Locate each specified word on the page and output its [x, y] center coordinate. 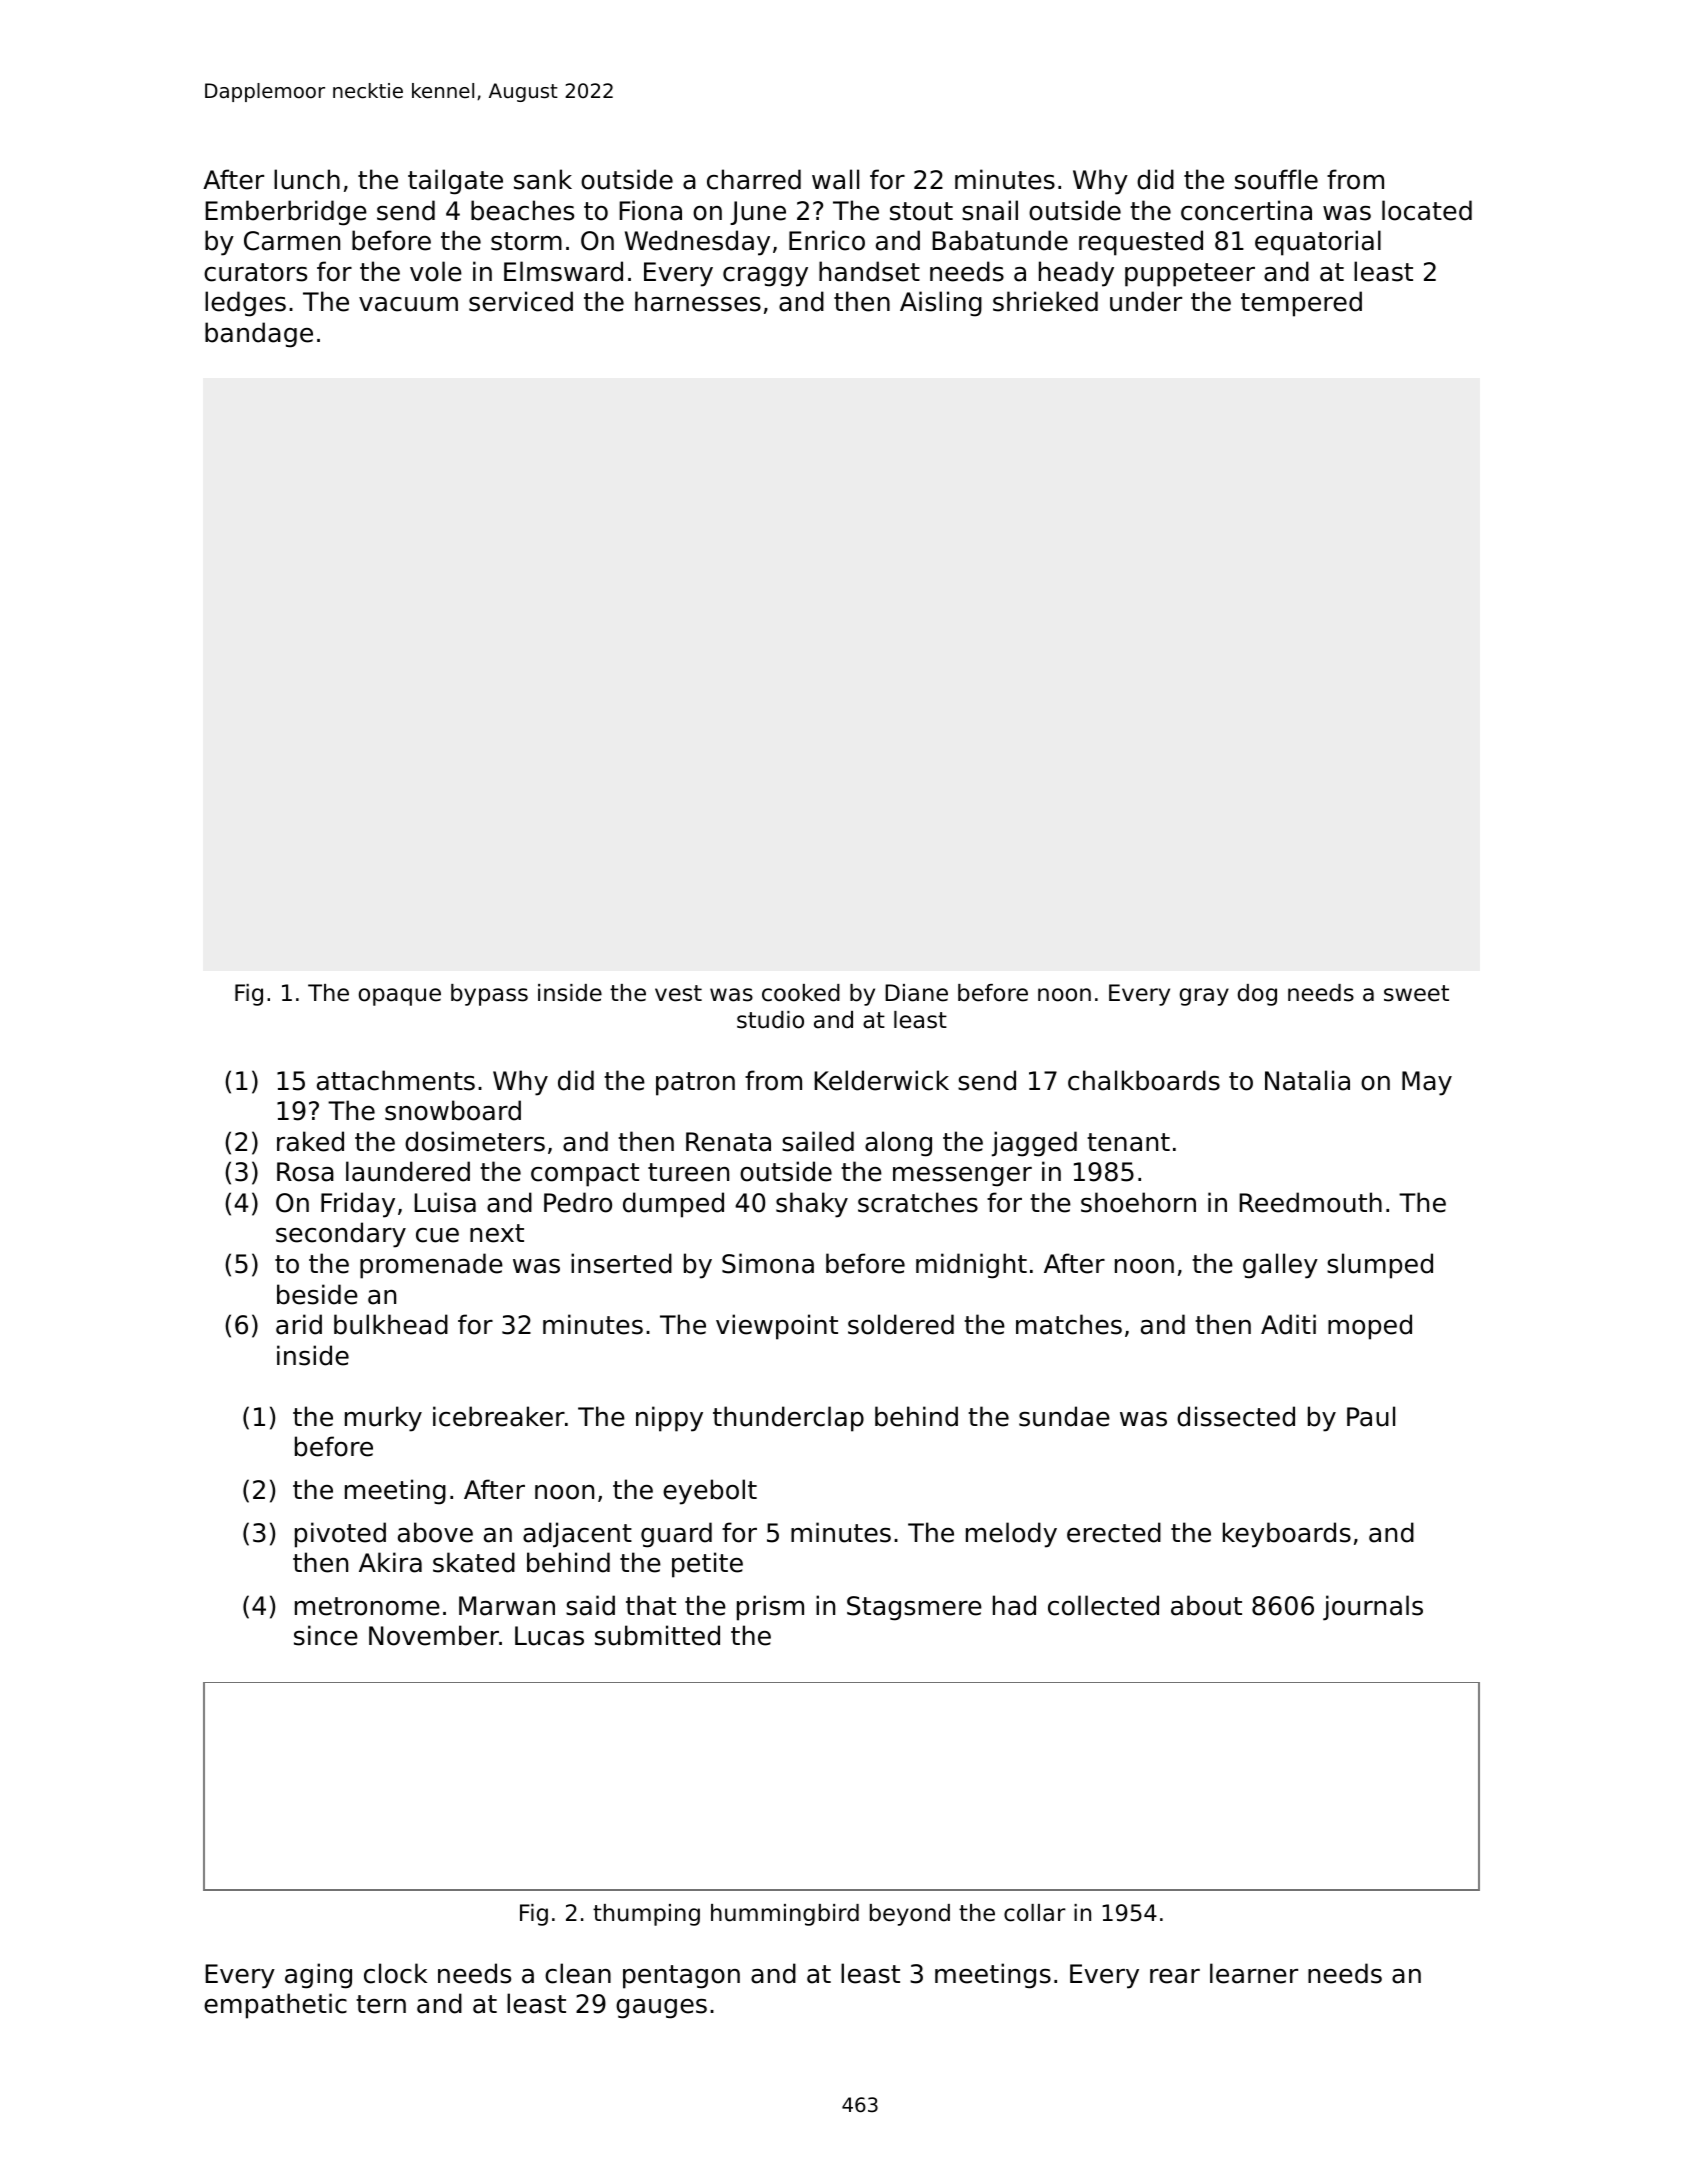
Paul [1371, 1416]
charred [754, 179]
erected [1114, 1532]
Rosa [305, 1172]
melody [1011, 1535]
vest [678, 993]
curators [255, 272]
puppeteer [1190, 275]
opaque [400, 997]
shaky [812, 1205]
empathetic [275, 2006]
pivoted [340, 1535]
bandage [259, 335]
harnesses [698, 301]
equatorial [1318, 243]
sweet [1416, 993]
